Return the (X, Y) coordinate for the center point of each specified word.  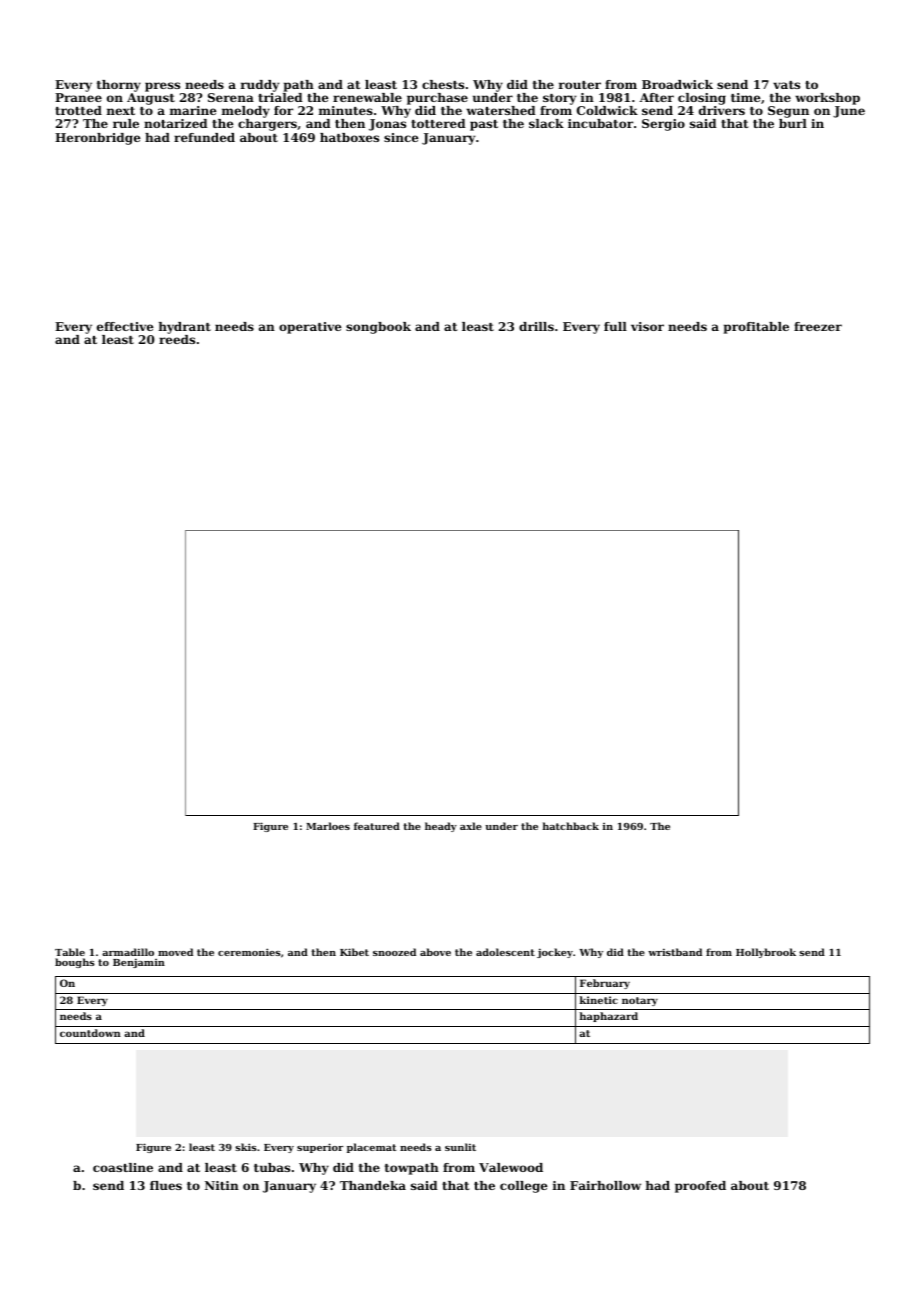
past (484, 125)
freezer (818, 326)
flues (166, 1185)
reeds (177, 339)
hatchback (571, 826)
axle (471, 826)
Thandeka (373, 1185)
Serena (231, 97)
